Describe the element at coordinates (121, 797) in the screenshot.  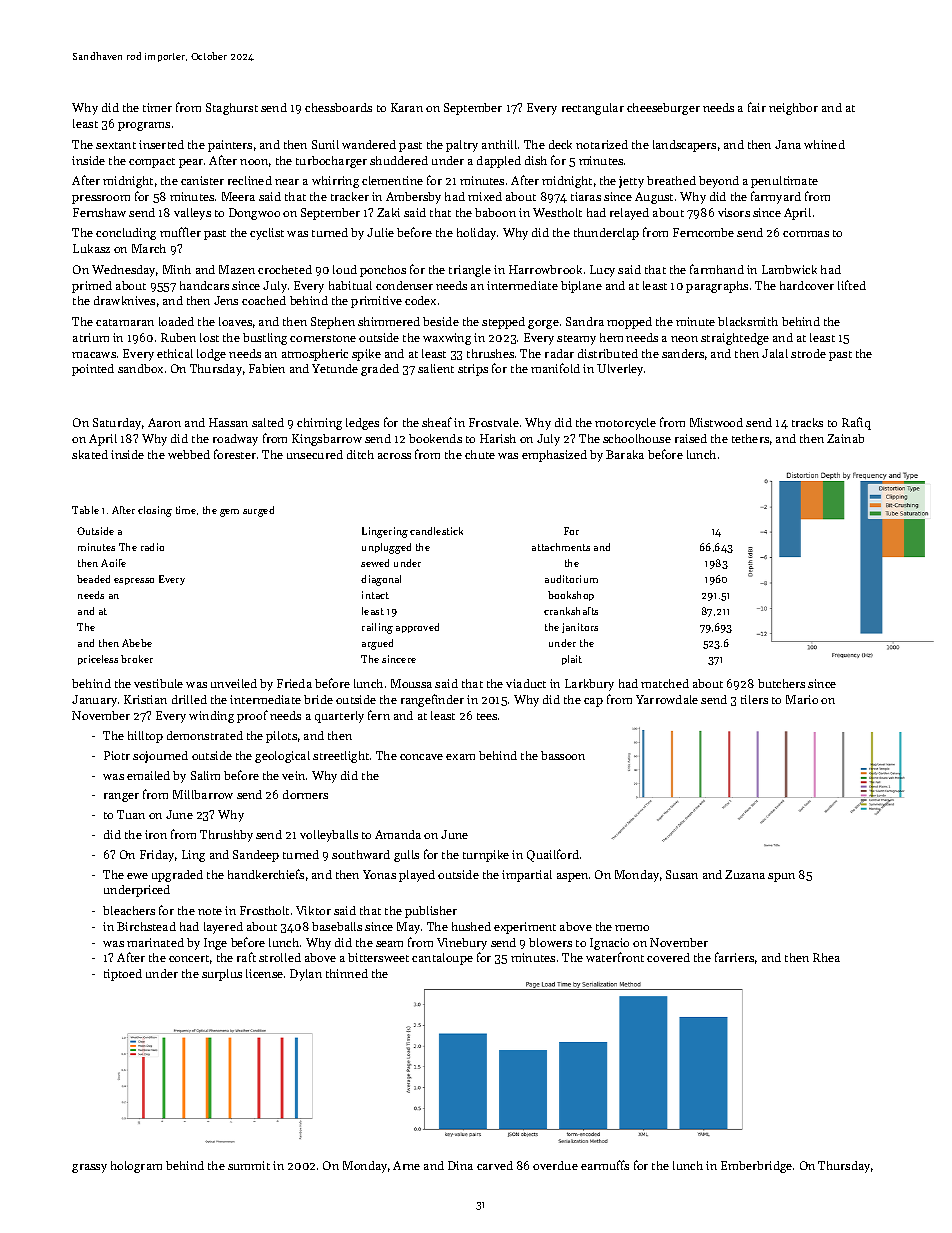
I see `ranger` at that location.
